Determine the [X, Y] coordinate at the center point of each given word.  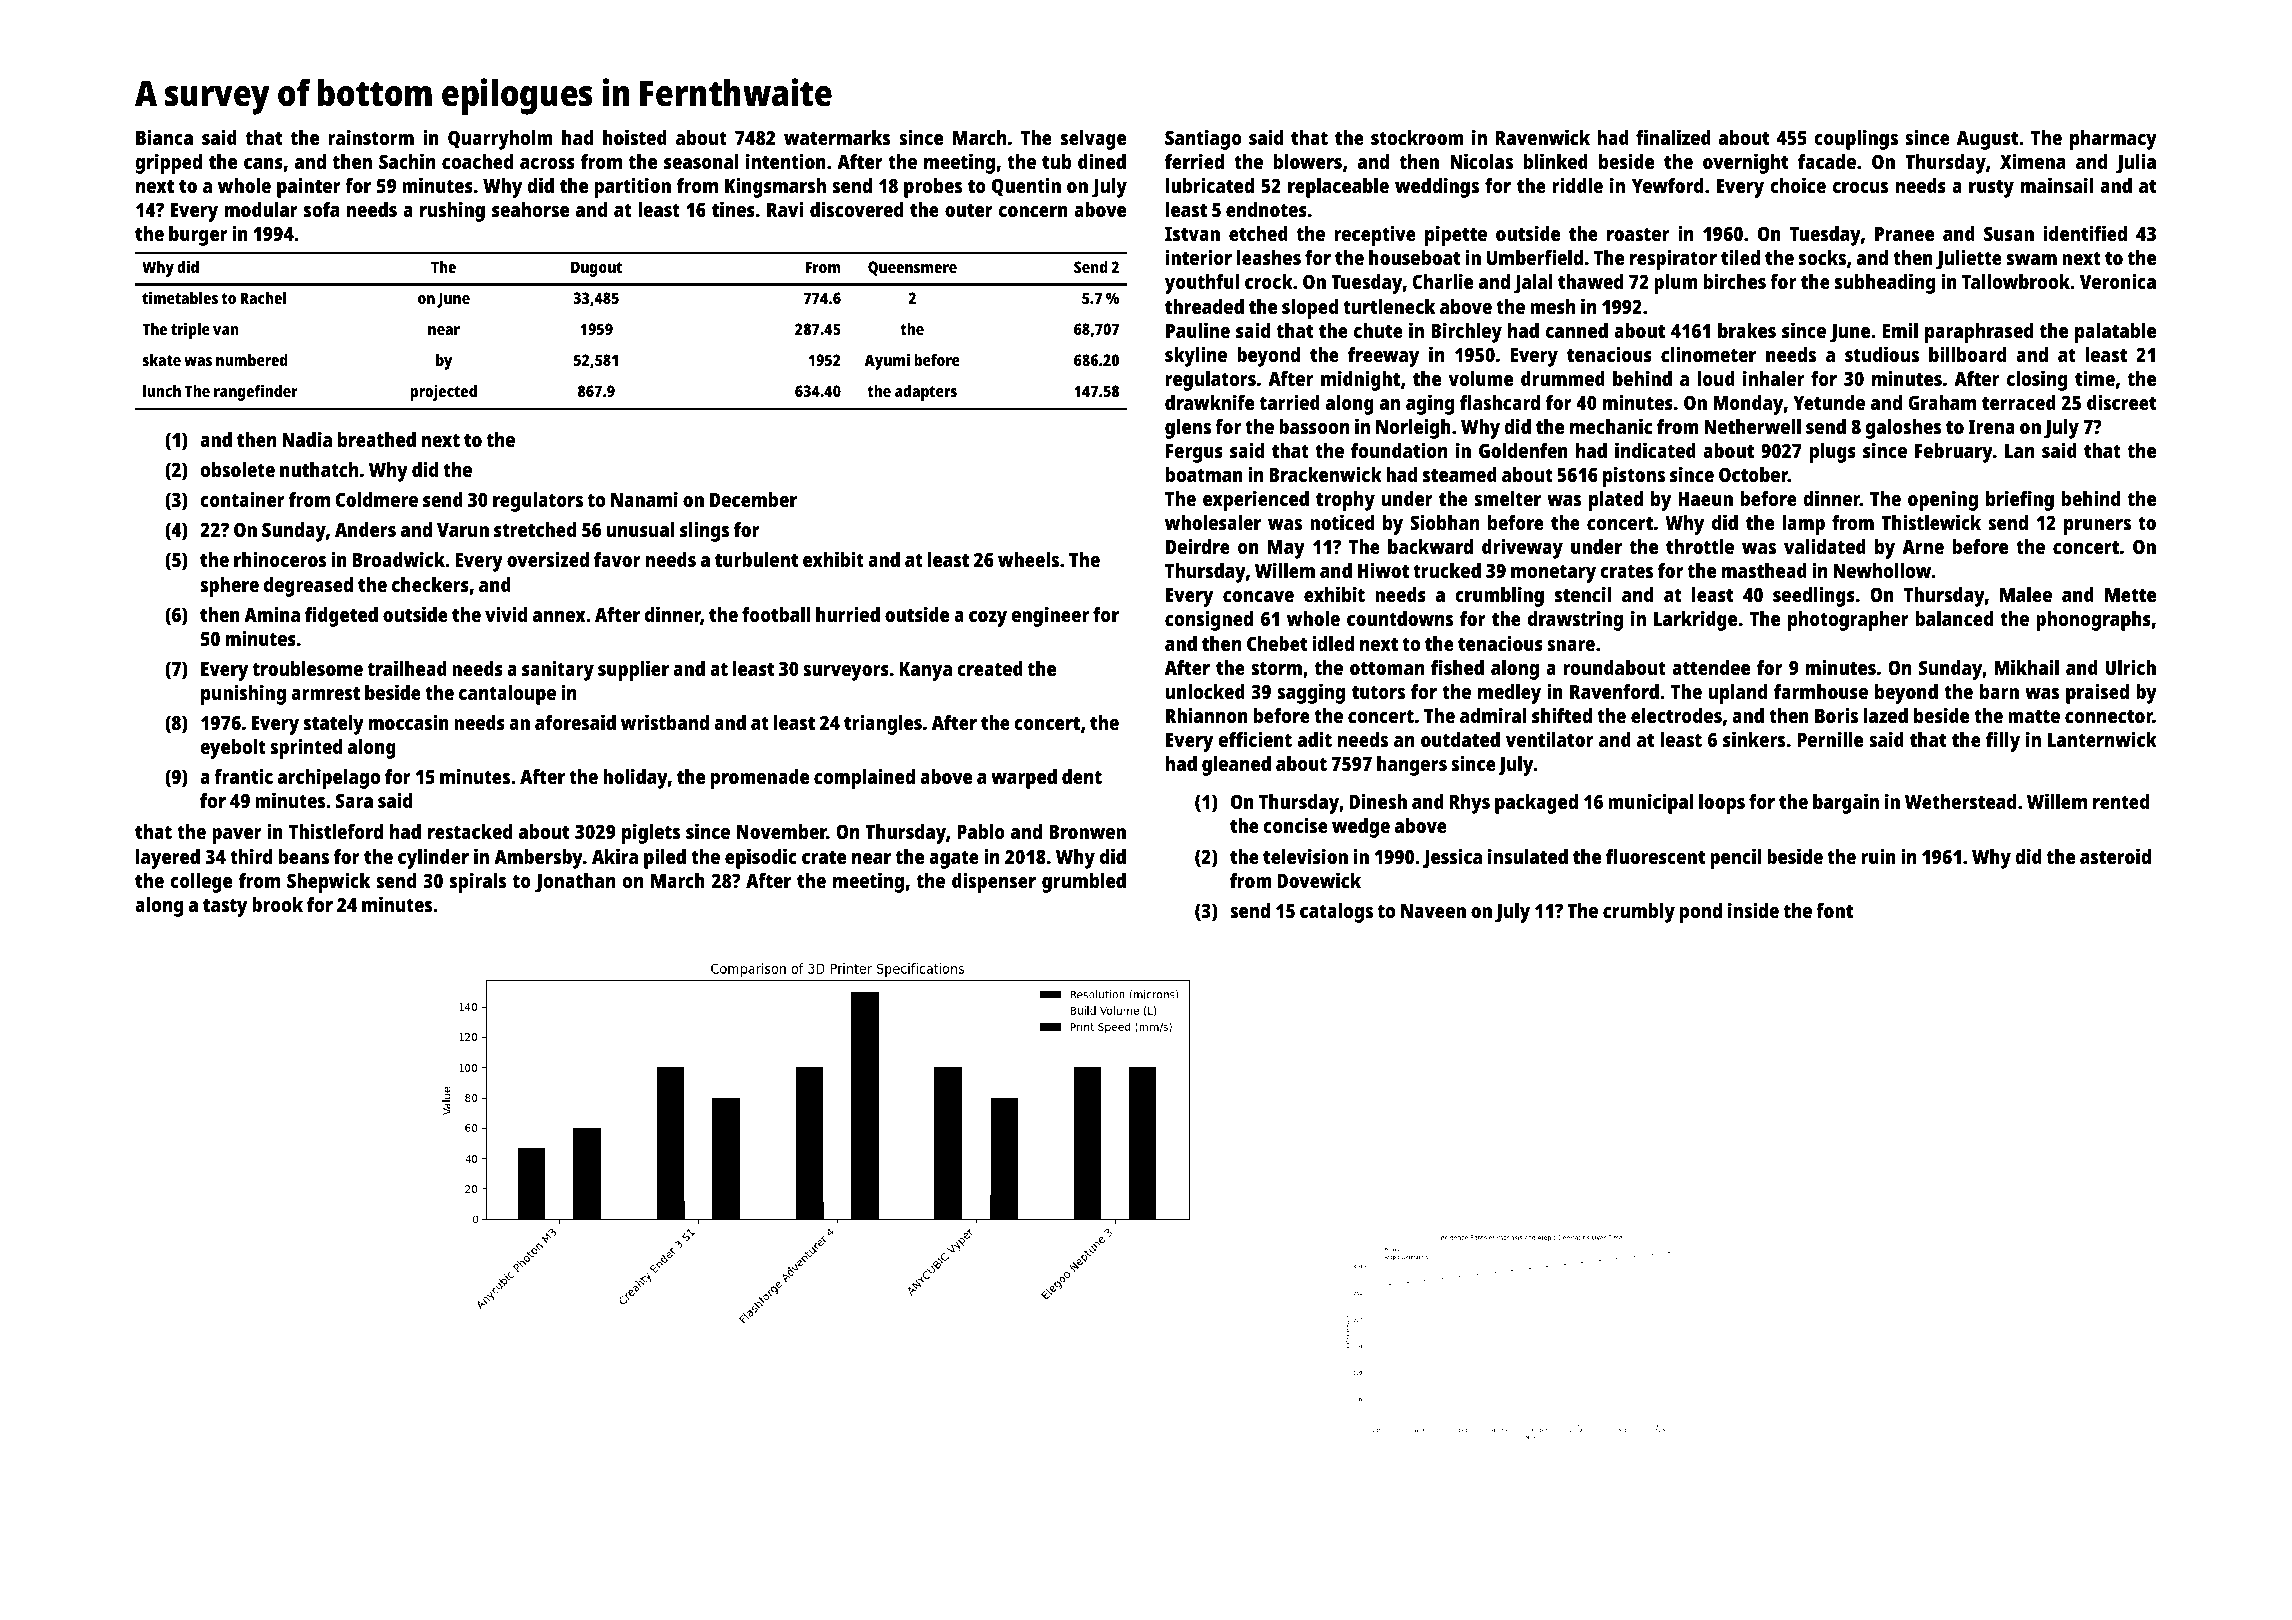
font [1834, 910]
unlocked [1205, 691]
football [776, 614]
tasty [225, 908]
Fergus [1194, 453]
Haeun [1705, 499]
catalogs [1336, 913]
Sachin [407, 161]
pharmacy [2113, 140]
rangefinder [256, 392]
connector [2109, 716]
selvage [1093, 140]
